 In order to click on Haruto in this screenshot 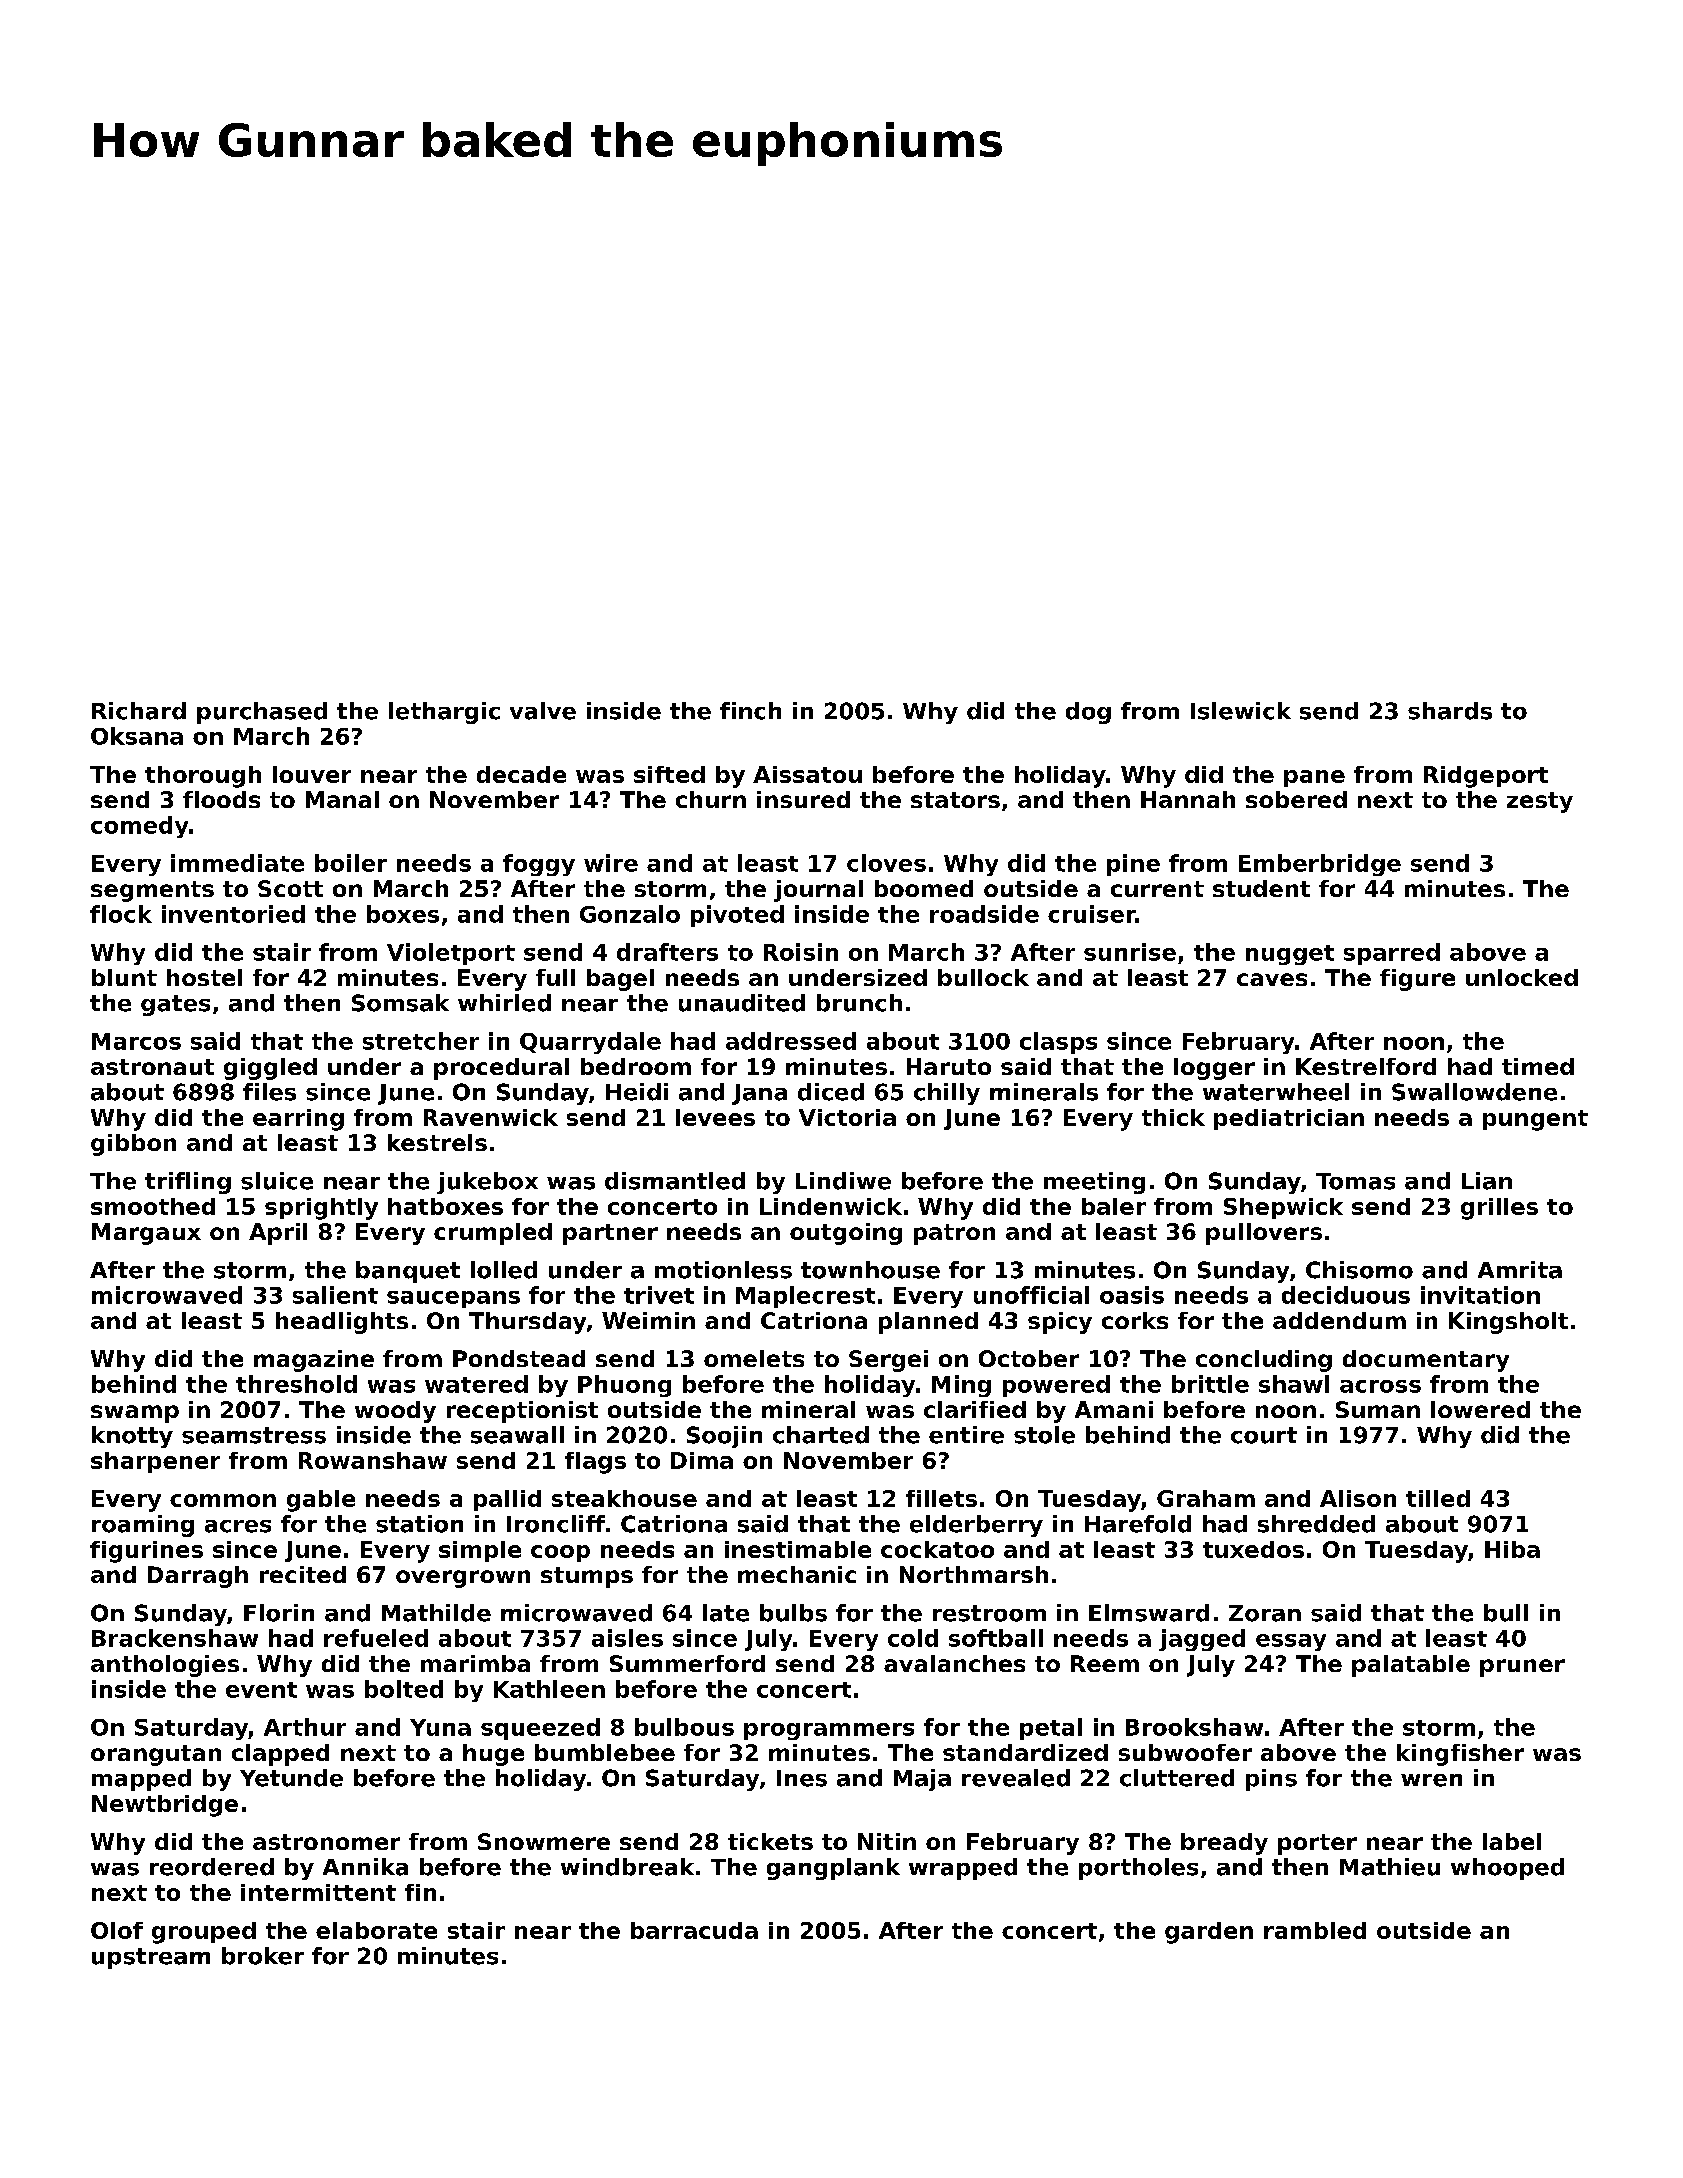, I will do `click(949, 1066)`.
